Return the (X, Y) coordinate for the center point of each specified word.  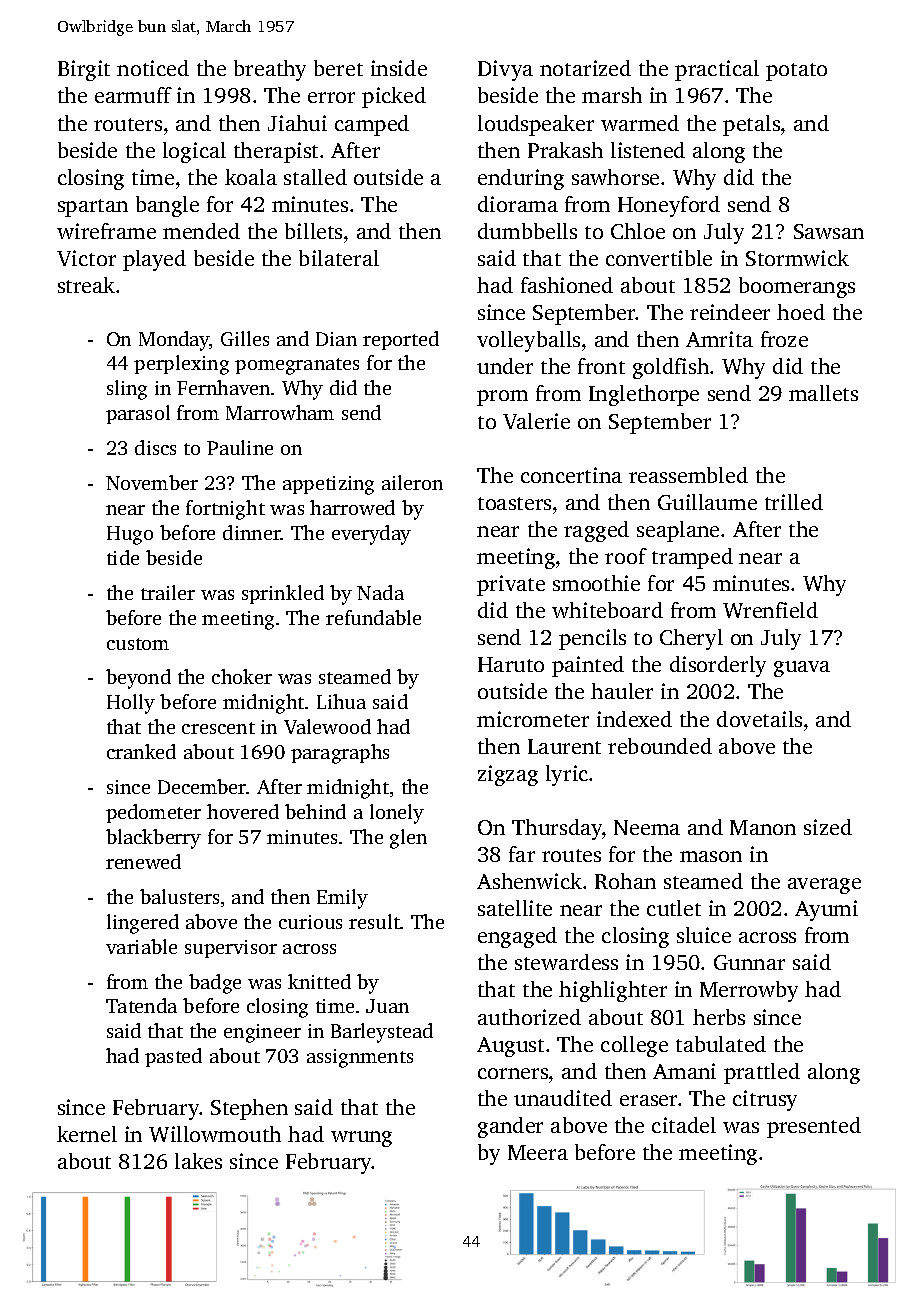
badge (215, 984)
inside (399, 68)
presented (814, 1127)
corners (513, 1073)
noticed (153, 68)
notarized (585, 68)
